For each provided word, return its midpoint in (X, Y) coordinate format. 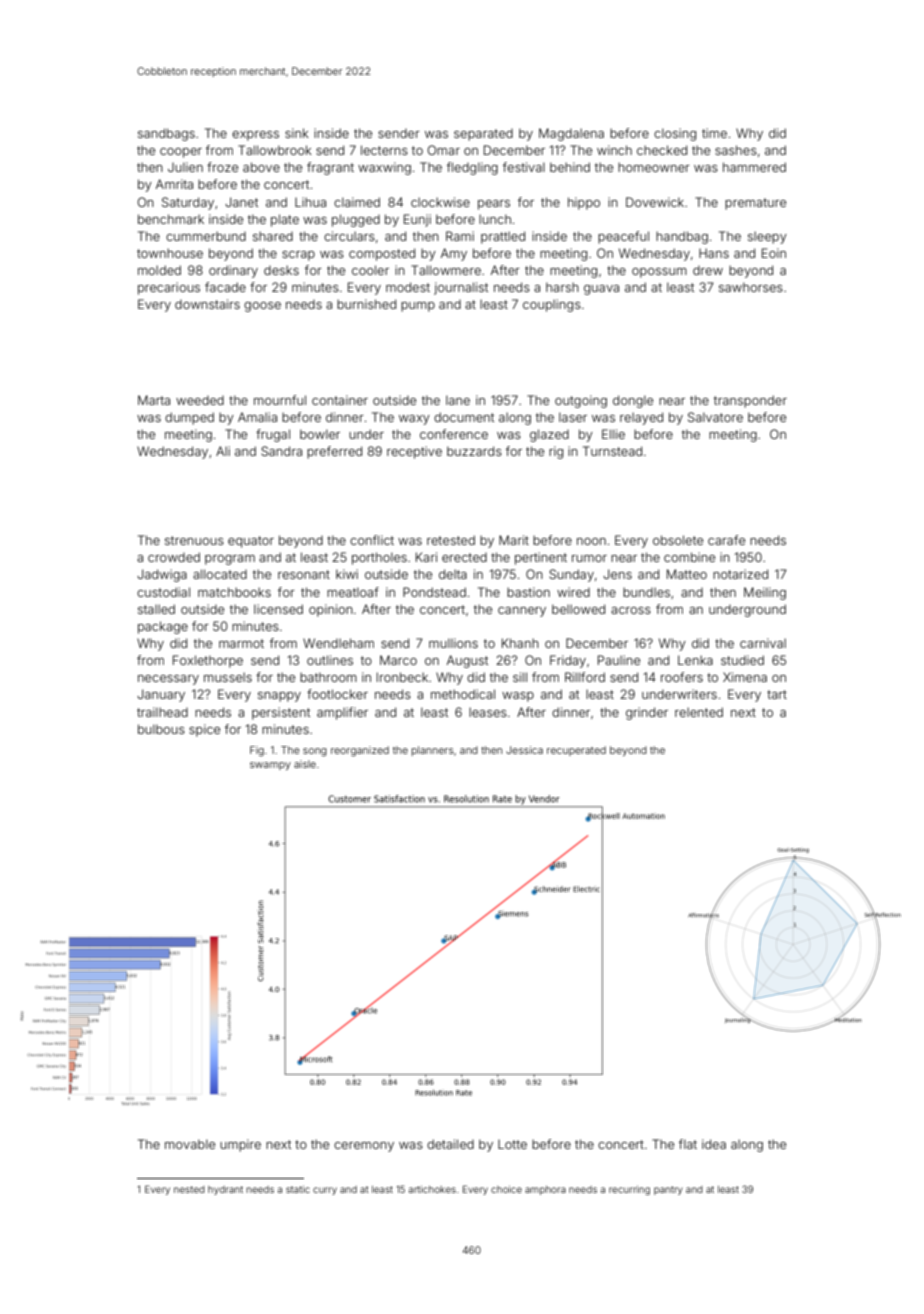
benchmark (171, 219)
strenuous (194, 540)
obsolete (678, 540)
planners (433, 751)
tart (777, 694)
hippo (584, 203)
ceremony (364, 1147)
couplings (552, 305)
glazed (549, 435)
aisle (305, 764)
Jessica (524, 750)
